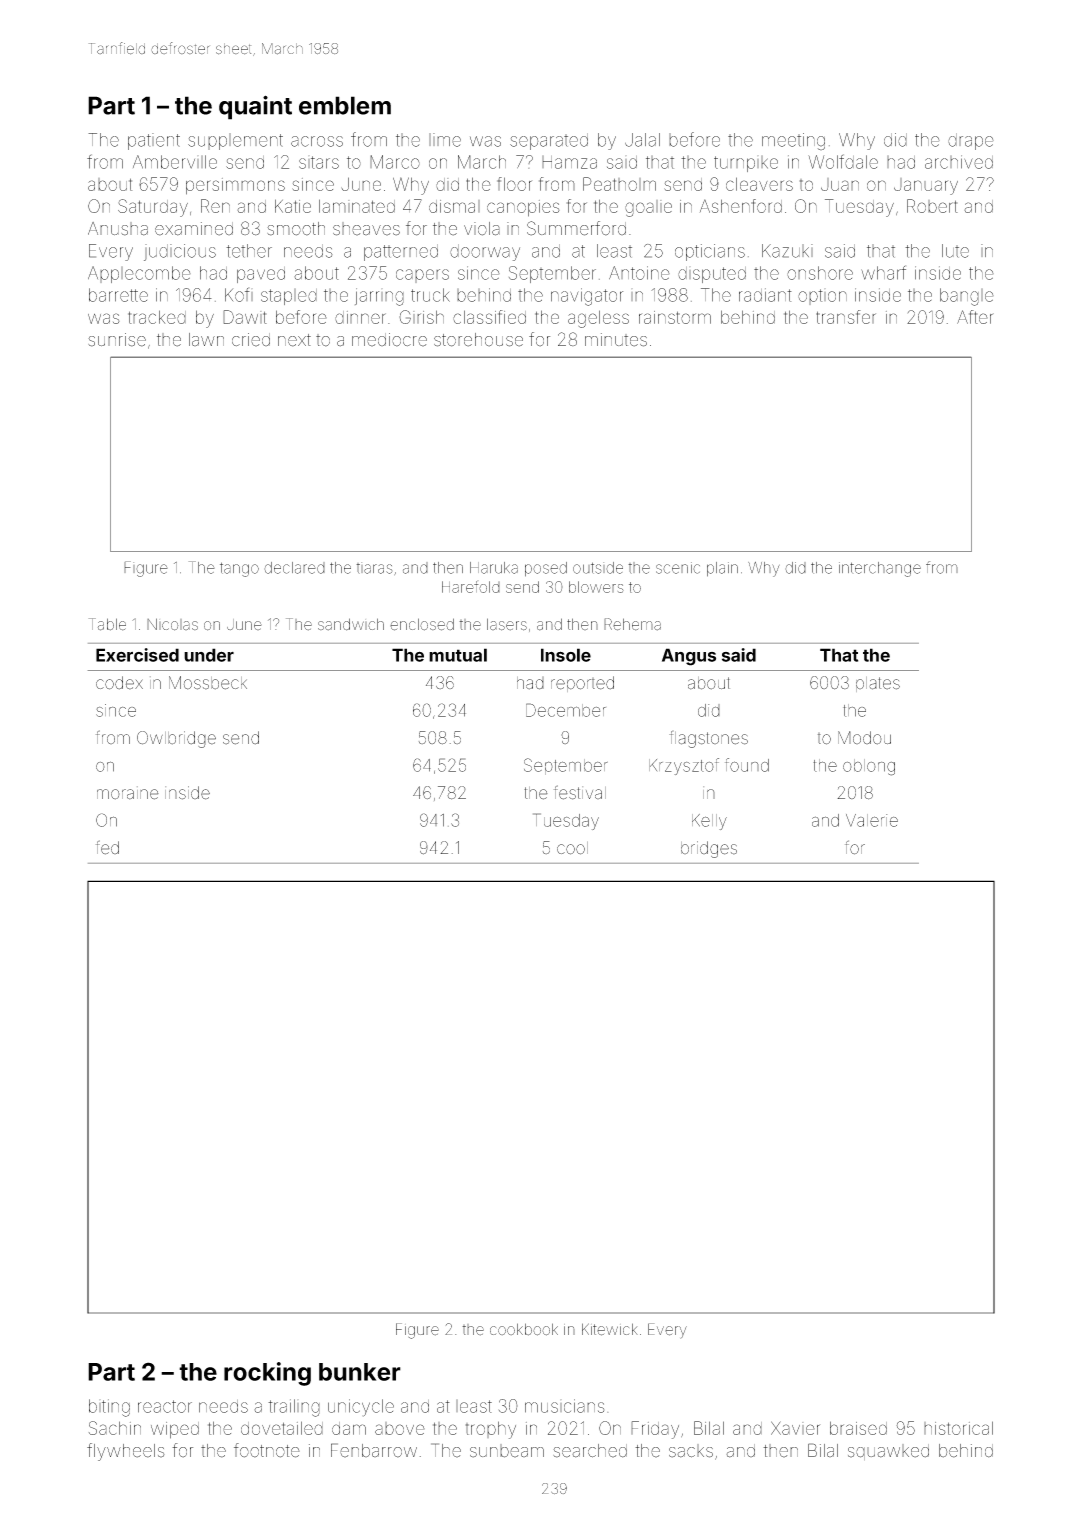 The height and width of the document is (1530, 1082). I want to click on enclosed, so click(422, 624).
